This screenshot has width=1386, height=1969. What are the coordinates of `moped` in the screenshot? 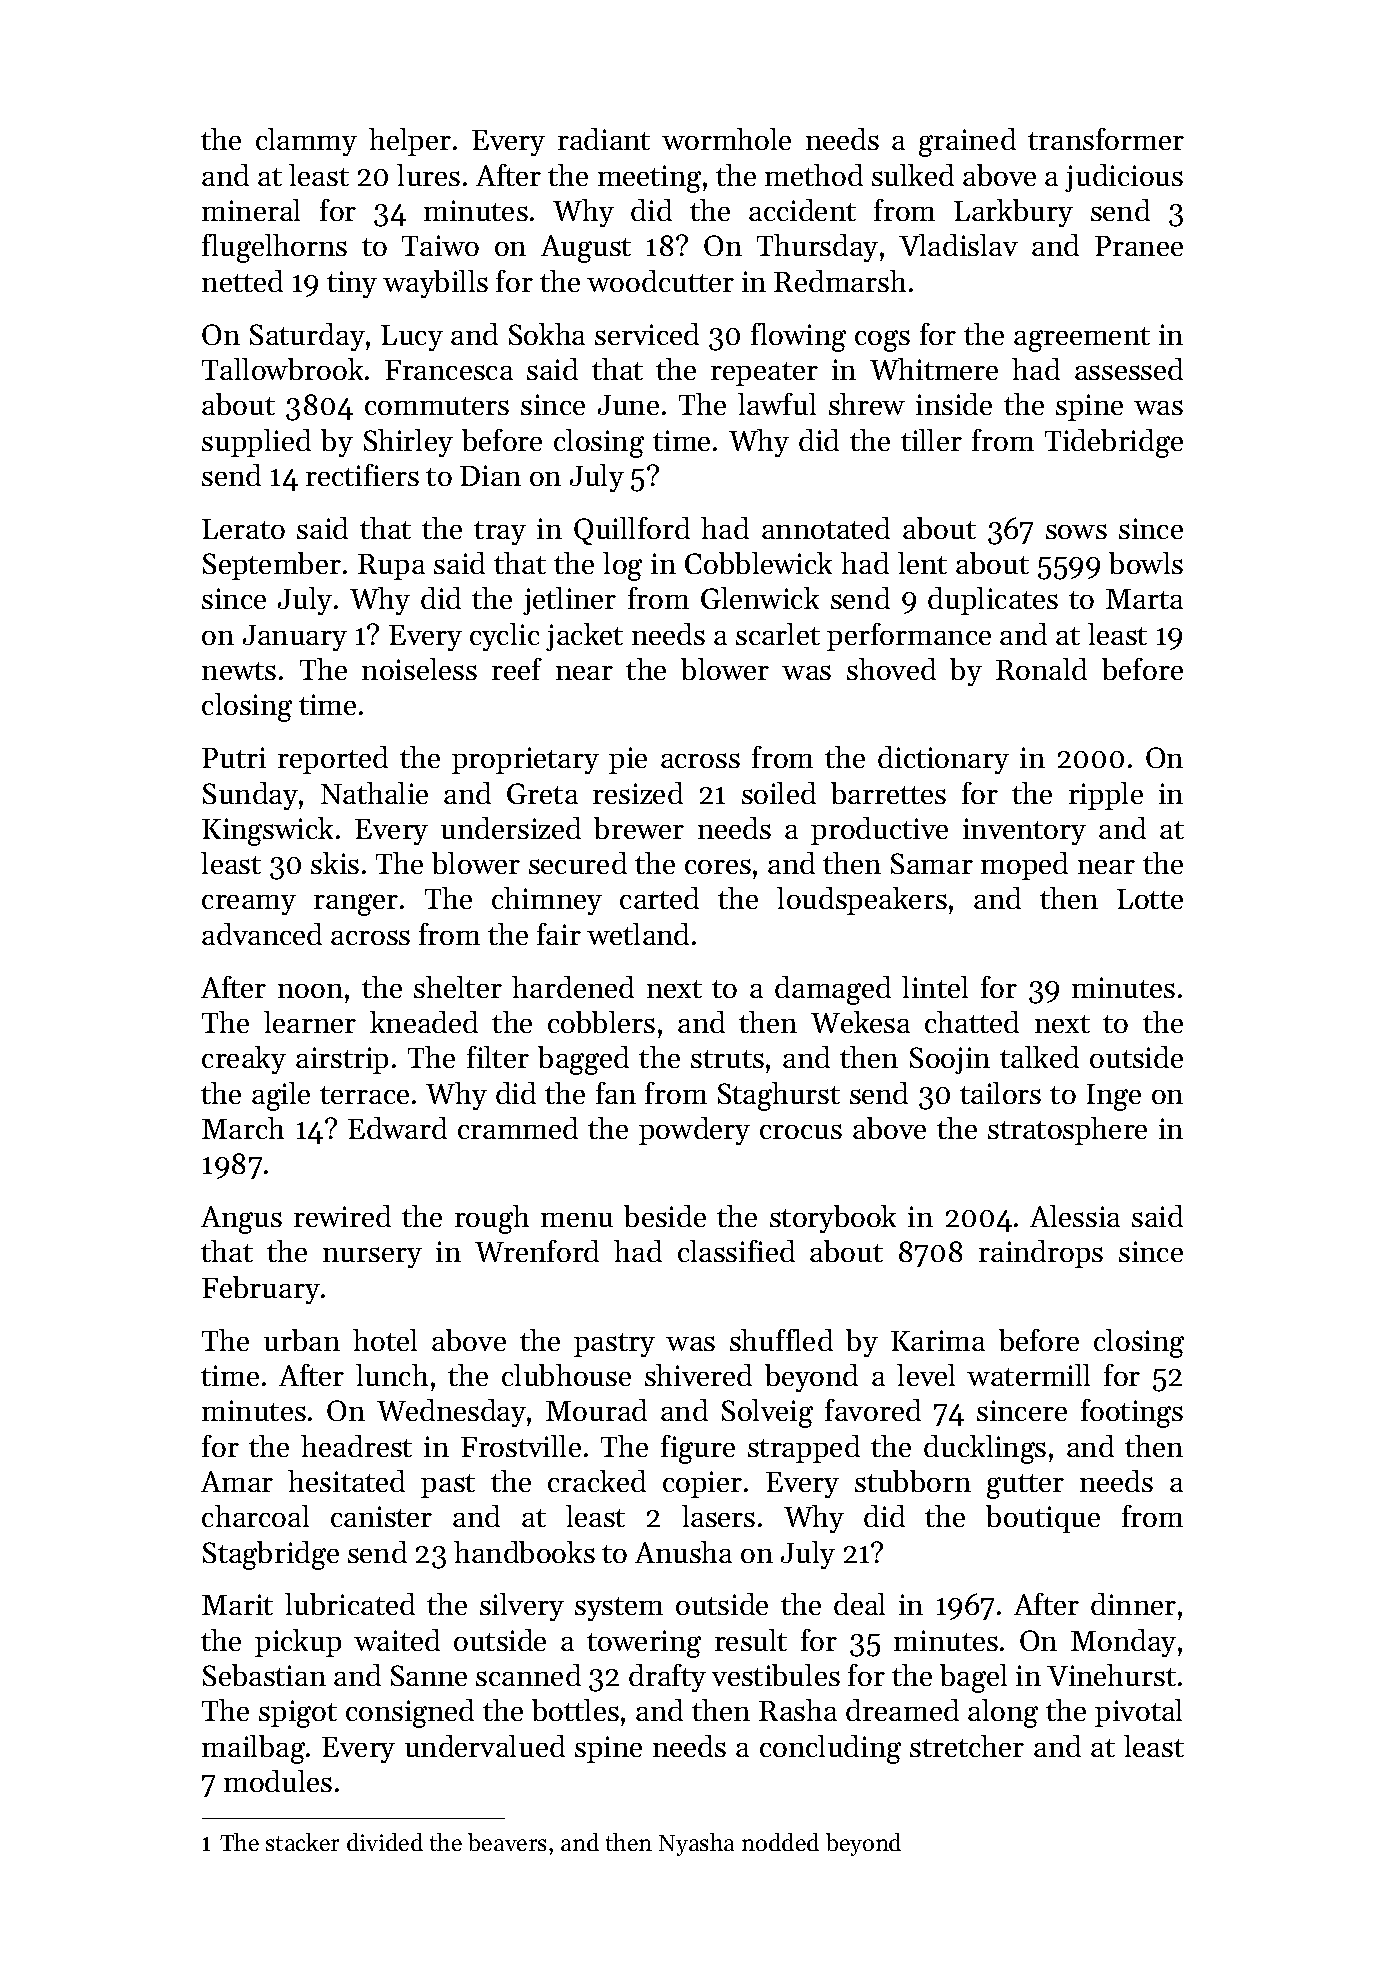 It's located at (1024, 866).
